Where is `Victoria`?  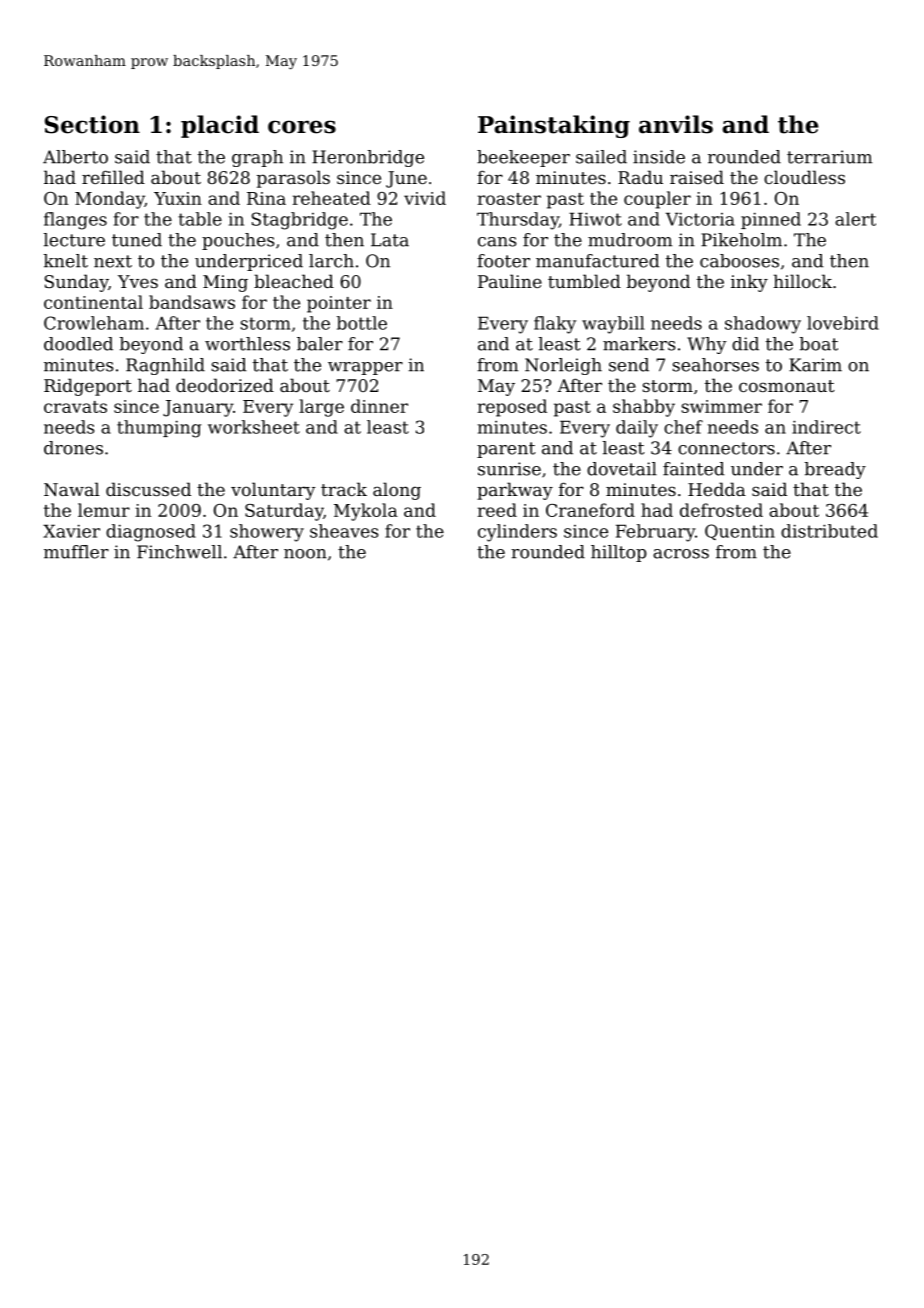 Victoria is located at coordinates (700, 219).
